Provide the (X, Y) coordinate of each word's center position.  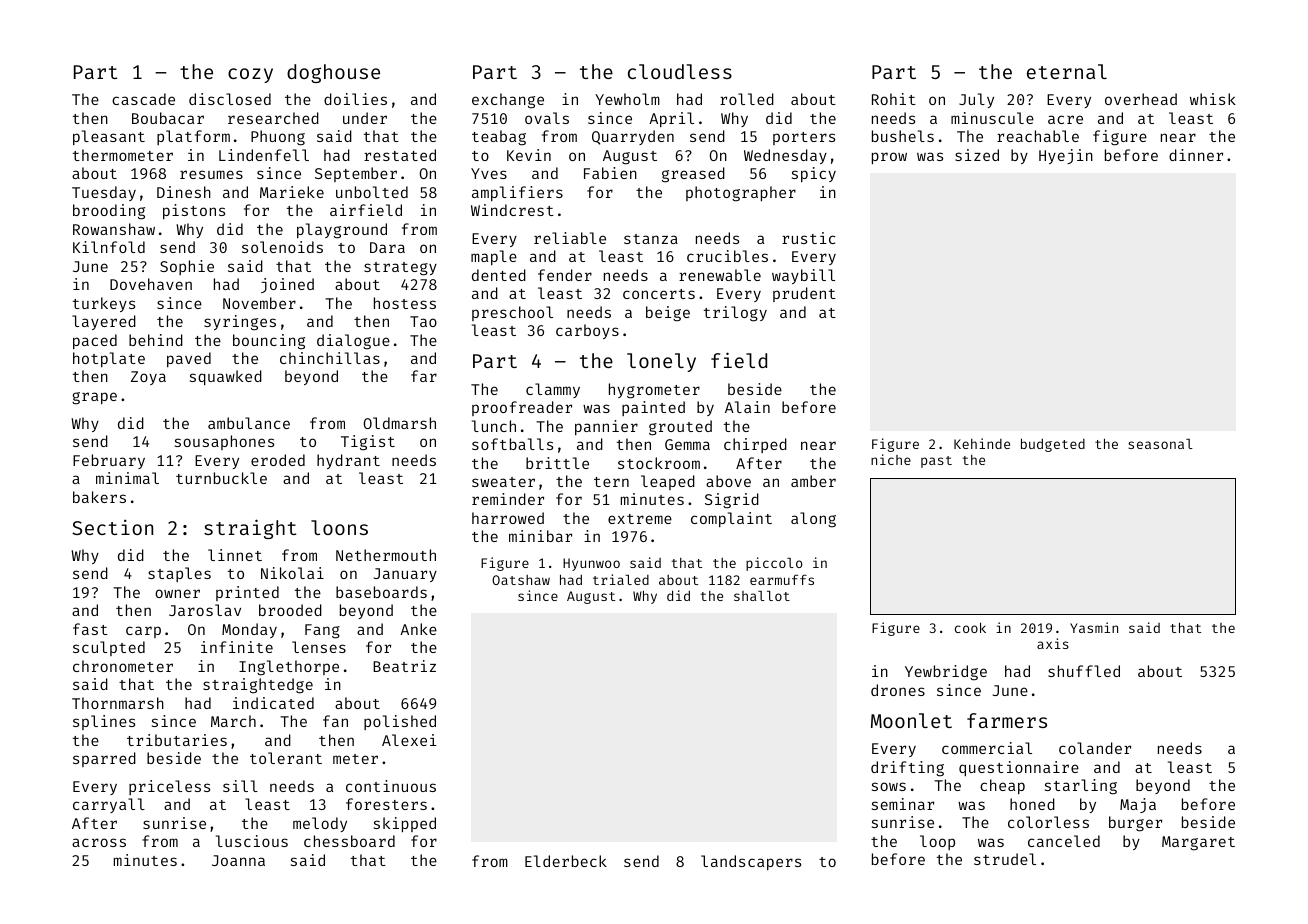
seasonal (1160, 444)
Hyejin (1066, 156)
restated (400, 155)
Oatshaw (521, 580)
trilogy (735, 314)
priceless (169, 787)
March (233, 721)
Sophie (187, 267)
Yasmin (1094, 627)
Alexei (409, 740)
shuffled (1084, 671)
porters (804, 138)
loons (339, 527)
